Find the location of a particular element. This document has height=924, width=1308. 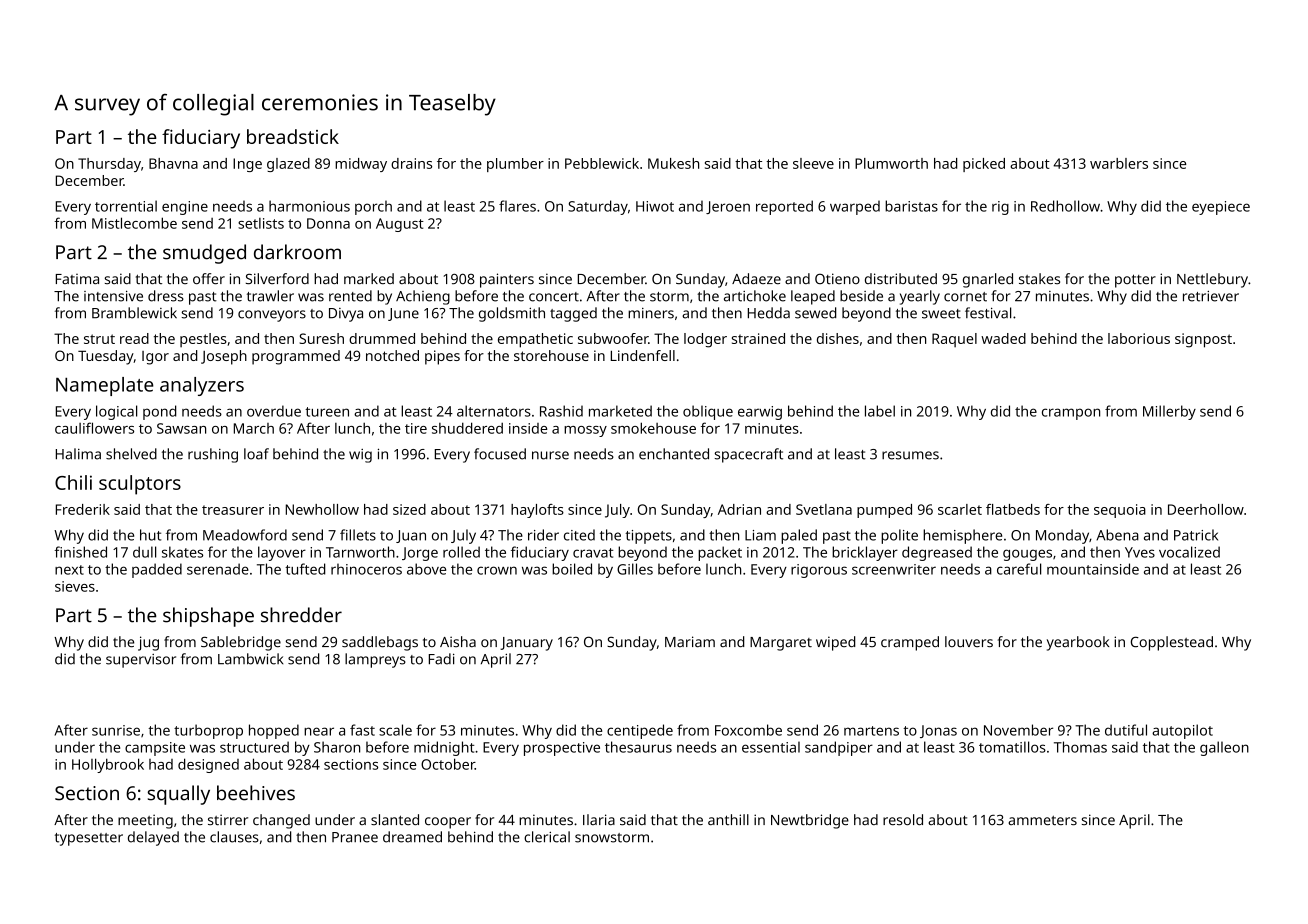

Newtbridge is located at coordinates (810, 821).
